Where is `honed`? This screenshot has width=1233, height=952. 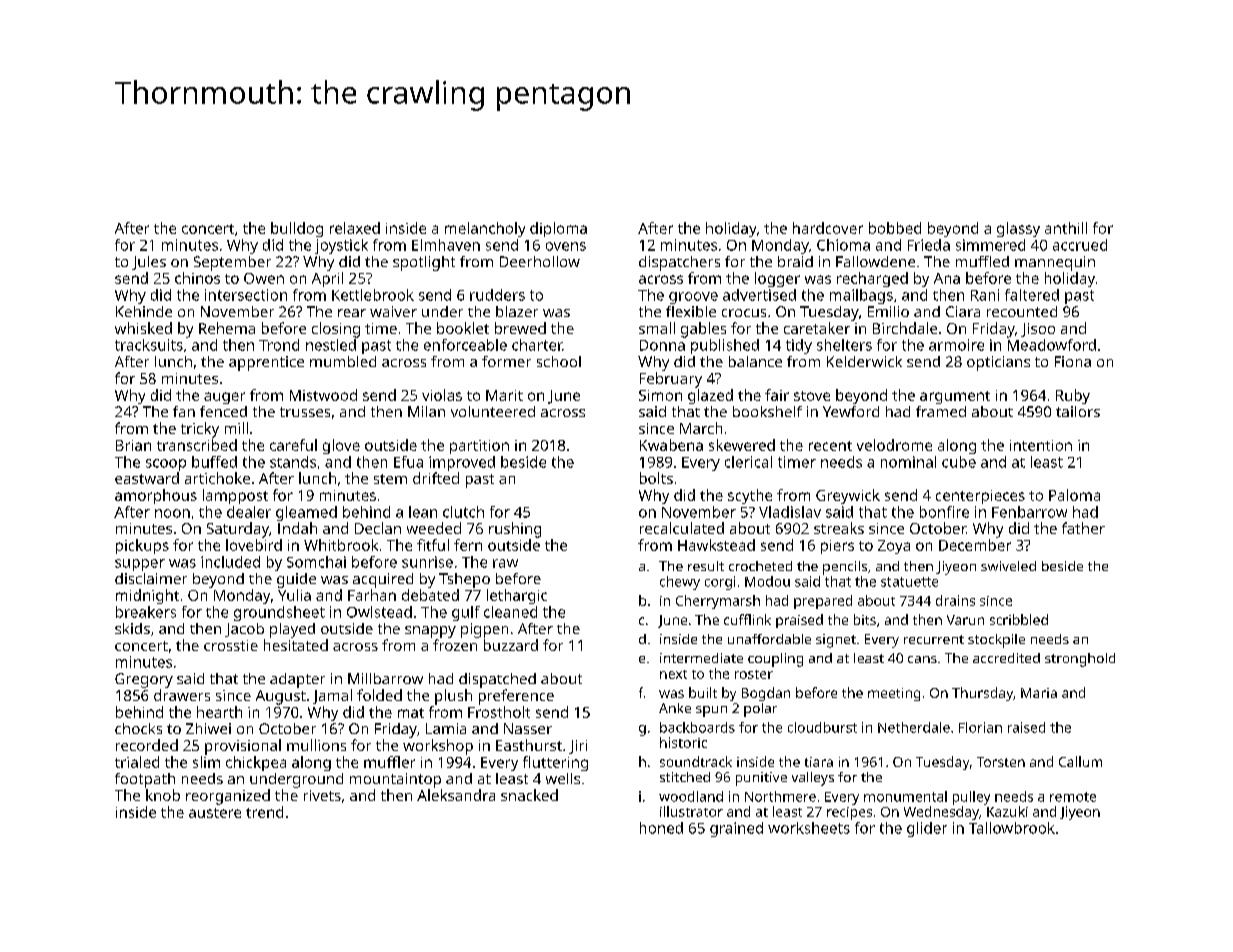
honed is located at coordinates (661, 828).
